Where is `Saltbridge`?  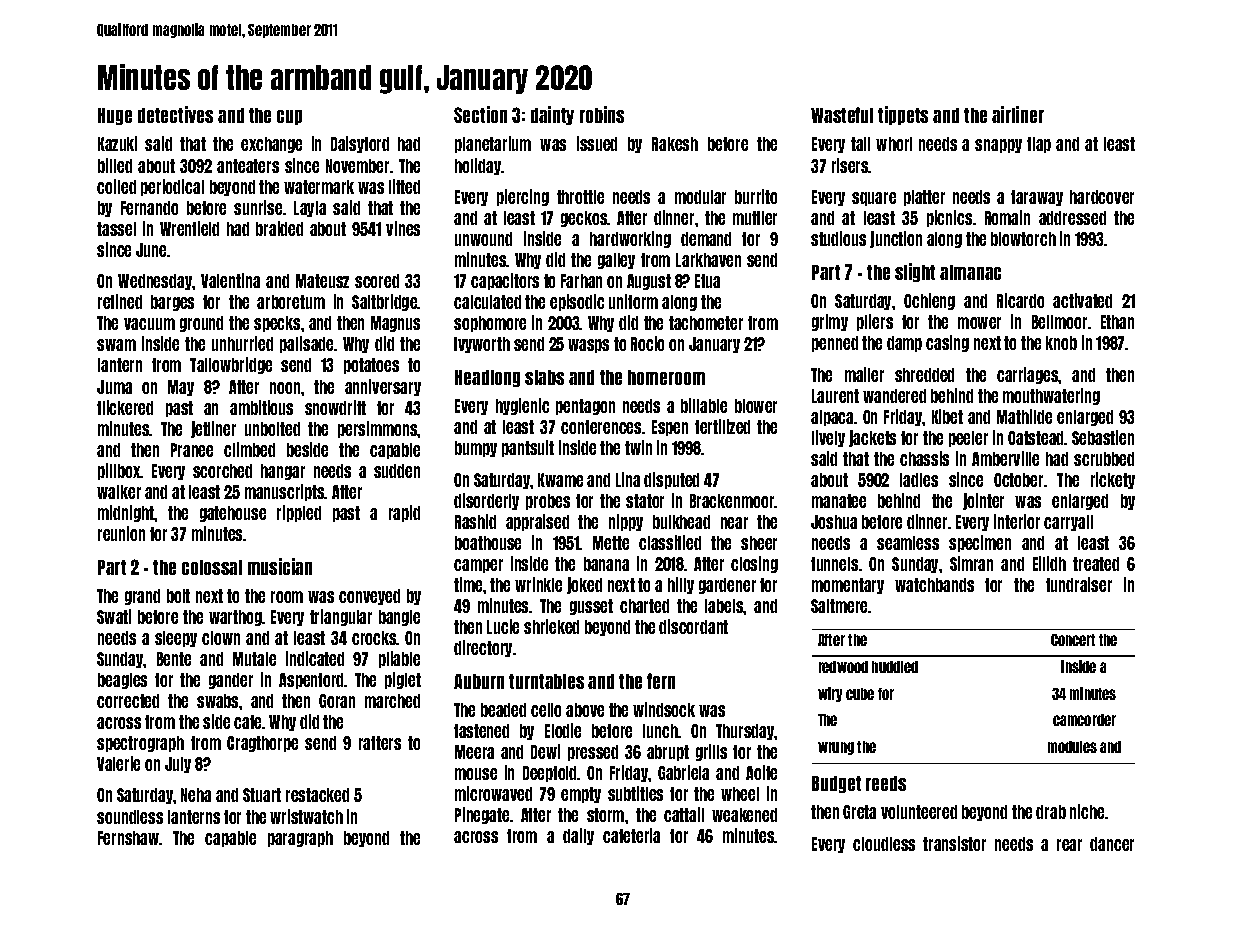 Saltbridge is located at coordinates (385, 302).
